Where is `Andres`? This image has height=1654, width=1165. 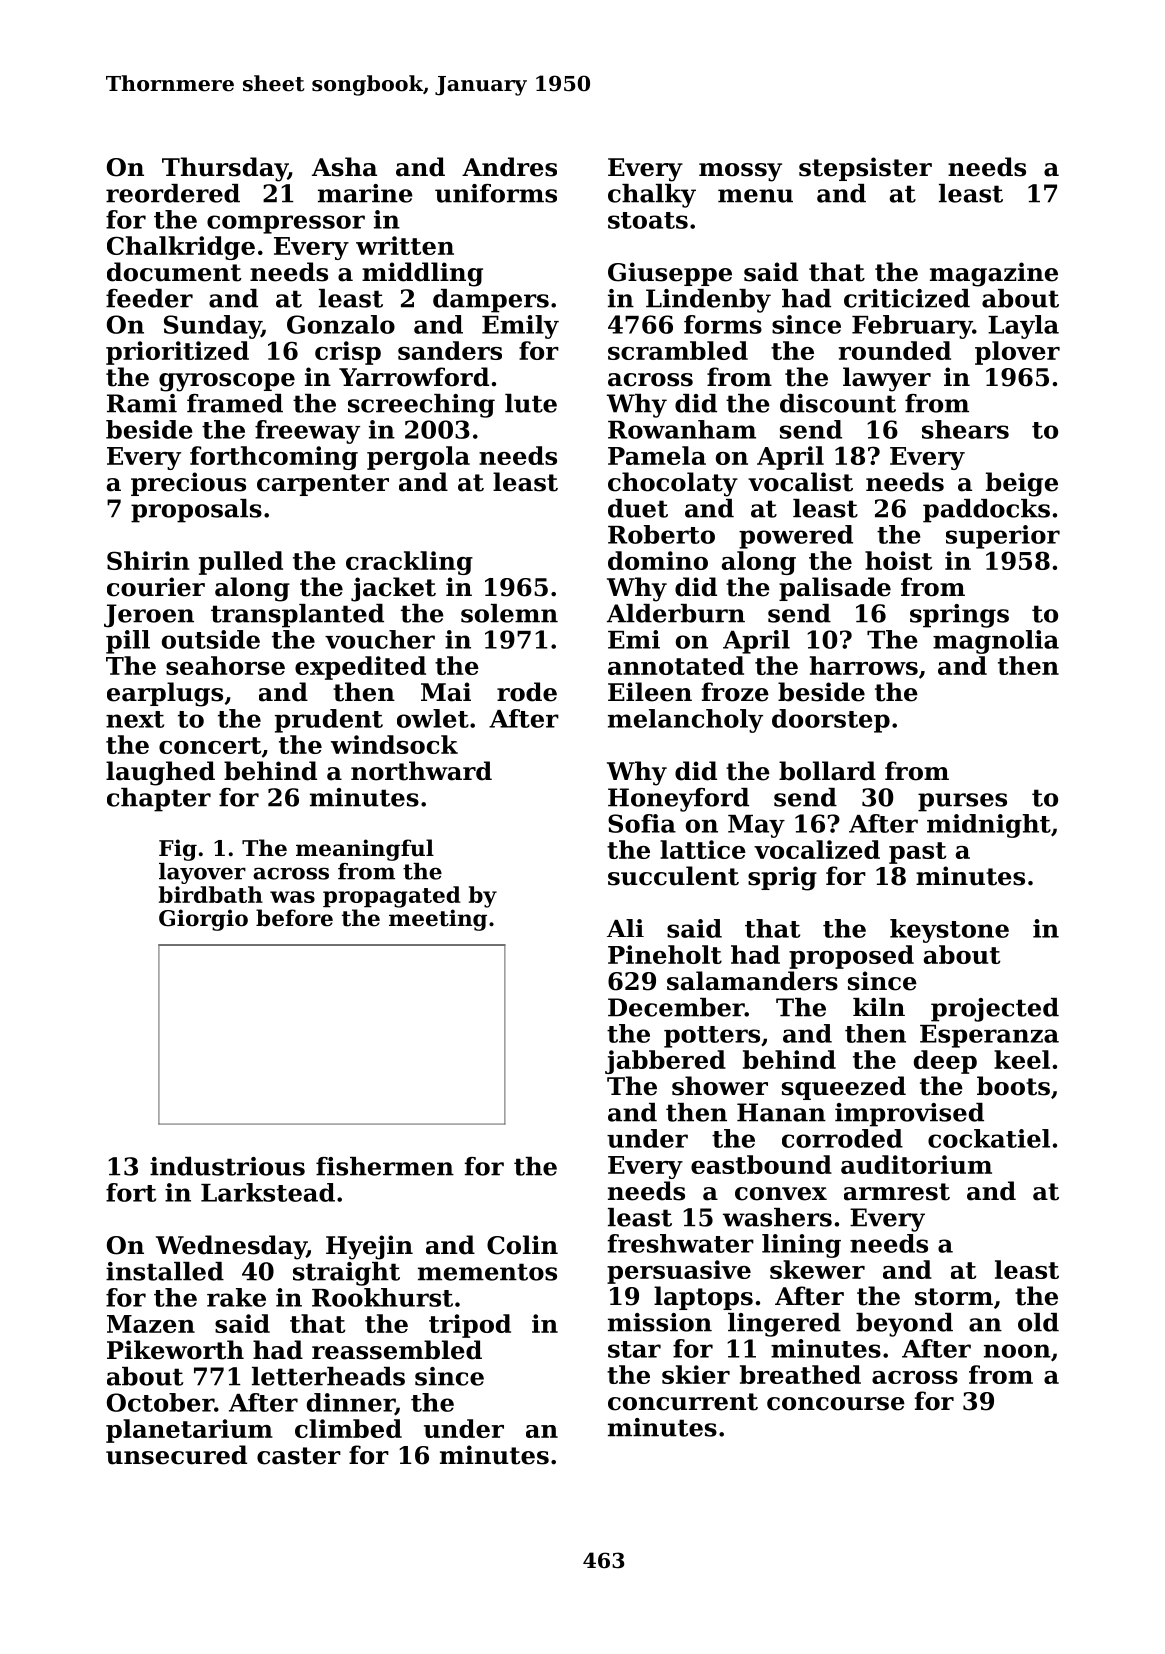 Andres is located at coordinates (509, 167).
